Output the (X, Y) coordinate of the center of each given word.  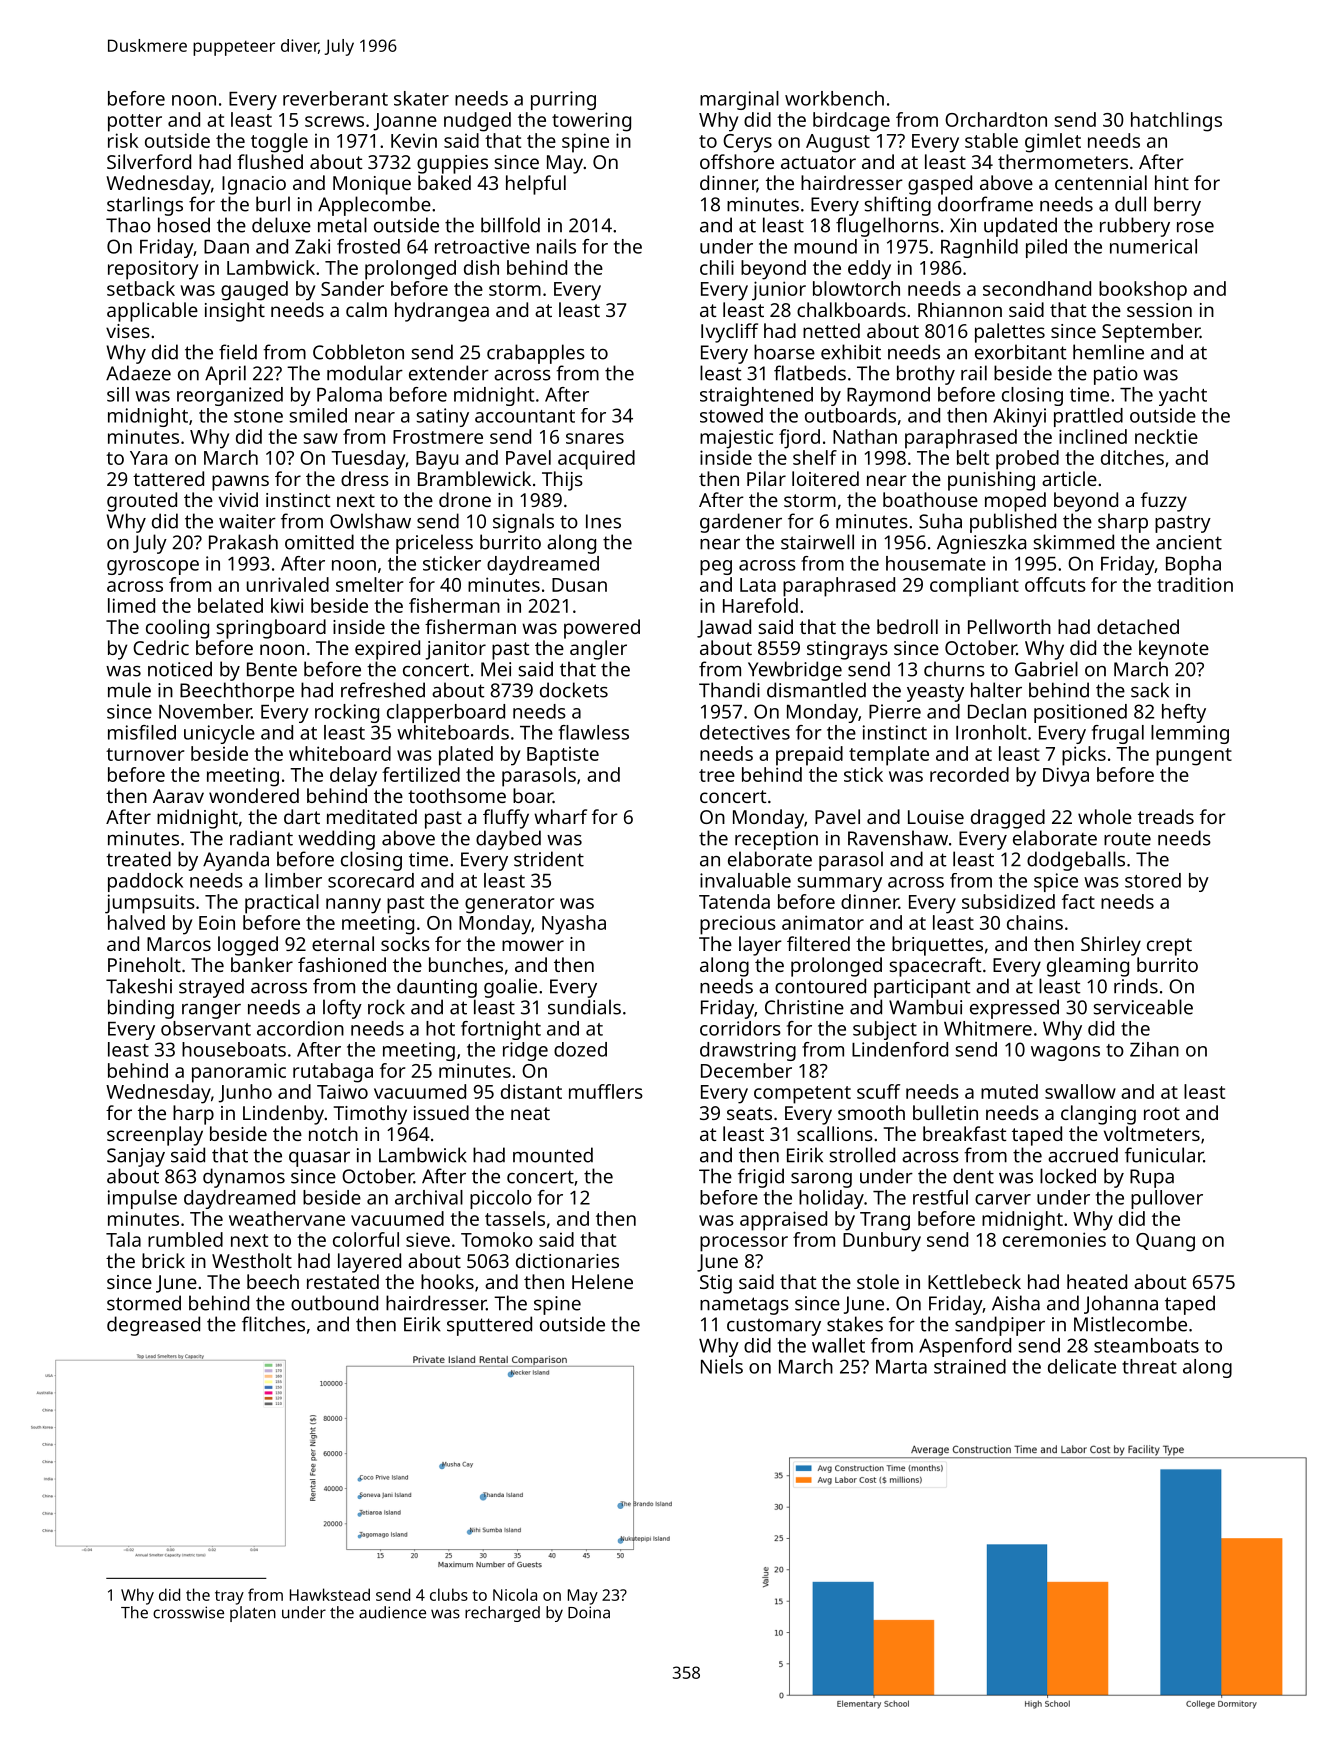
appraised (783, 1221)
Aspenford (965, 1347)
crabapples (536, 354)
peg (716, 567)
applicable (152, 312)
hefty (1184, 713)
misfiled (142, 732)
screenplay (155, 1136)
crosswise (188, 1612)
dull (1130, 204)
